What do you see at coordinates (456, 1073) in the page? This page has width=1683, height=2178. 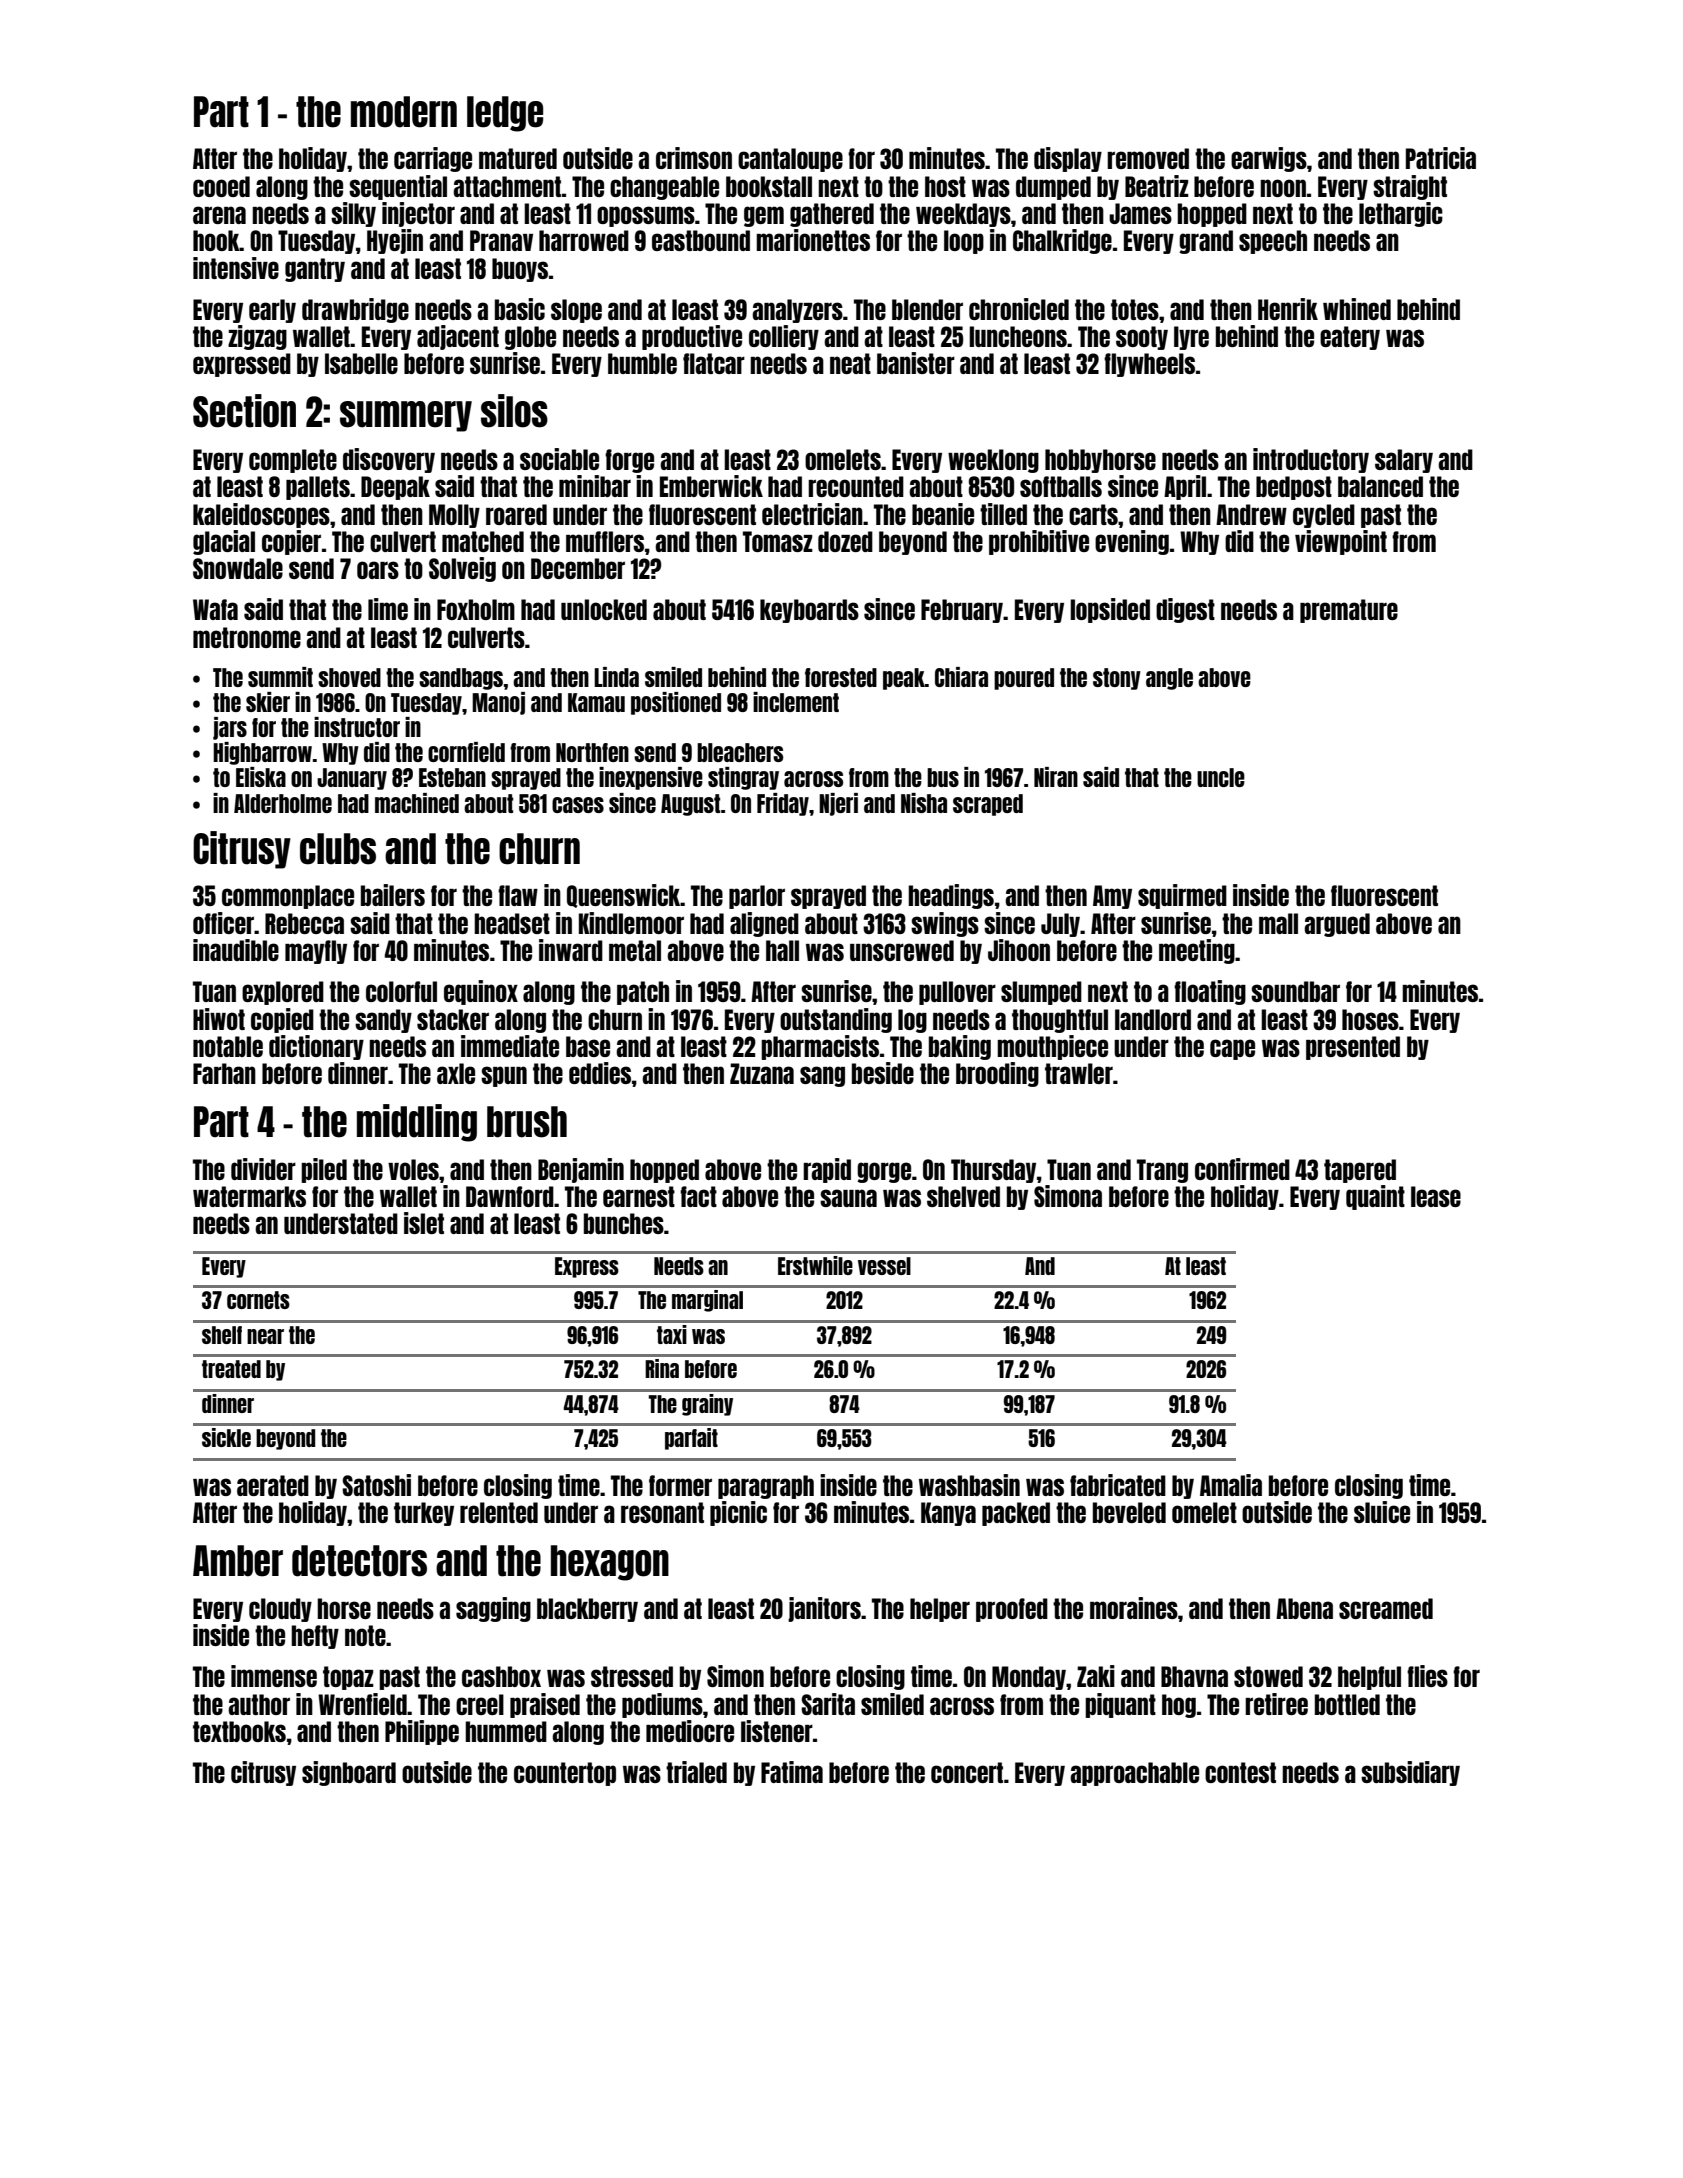 I see `axle` at bounding box center [456, 1073].
